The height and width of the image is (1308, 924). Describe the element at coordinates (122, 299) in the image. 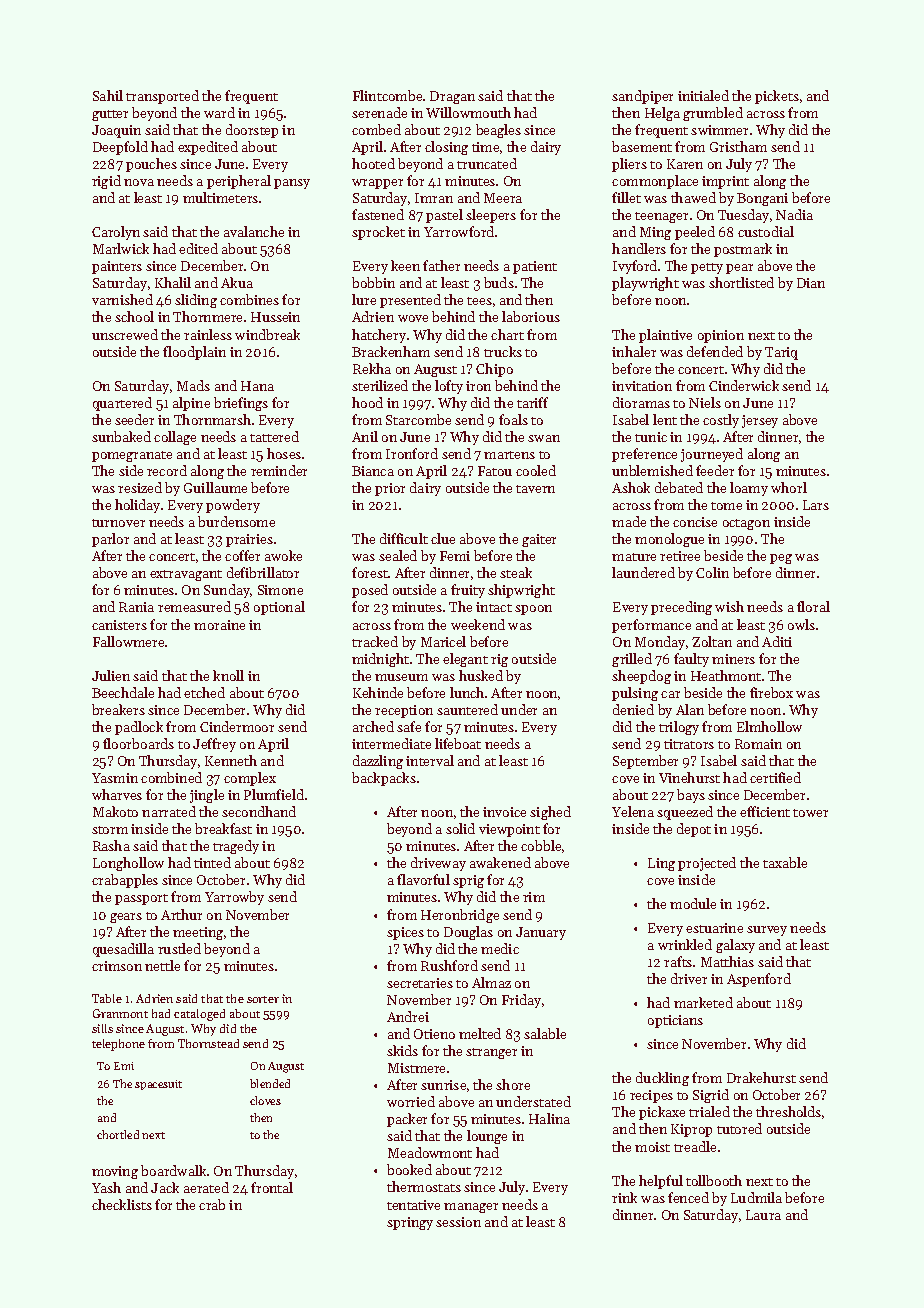

I see `varnished` at that location.
